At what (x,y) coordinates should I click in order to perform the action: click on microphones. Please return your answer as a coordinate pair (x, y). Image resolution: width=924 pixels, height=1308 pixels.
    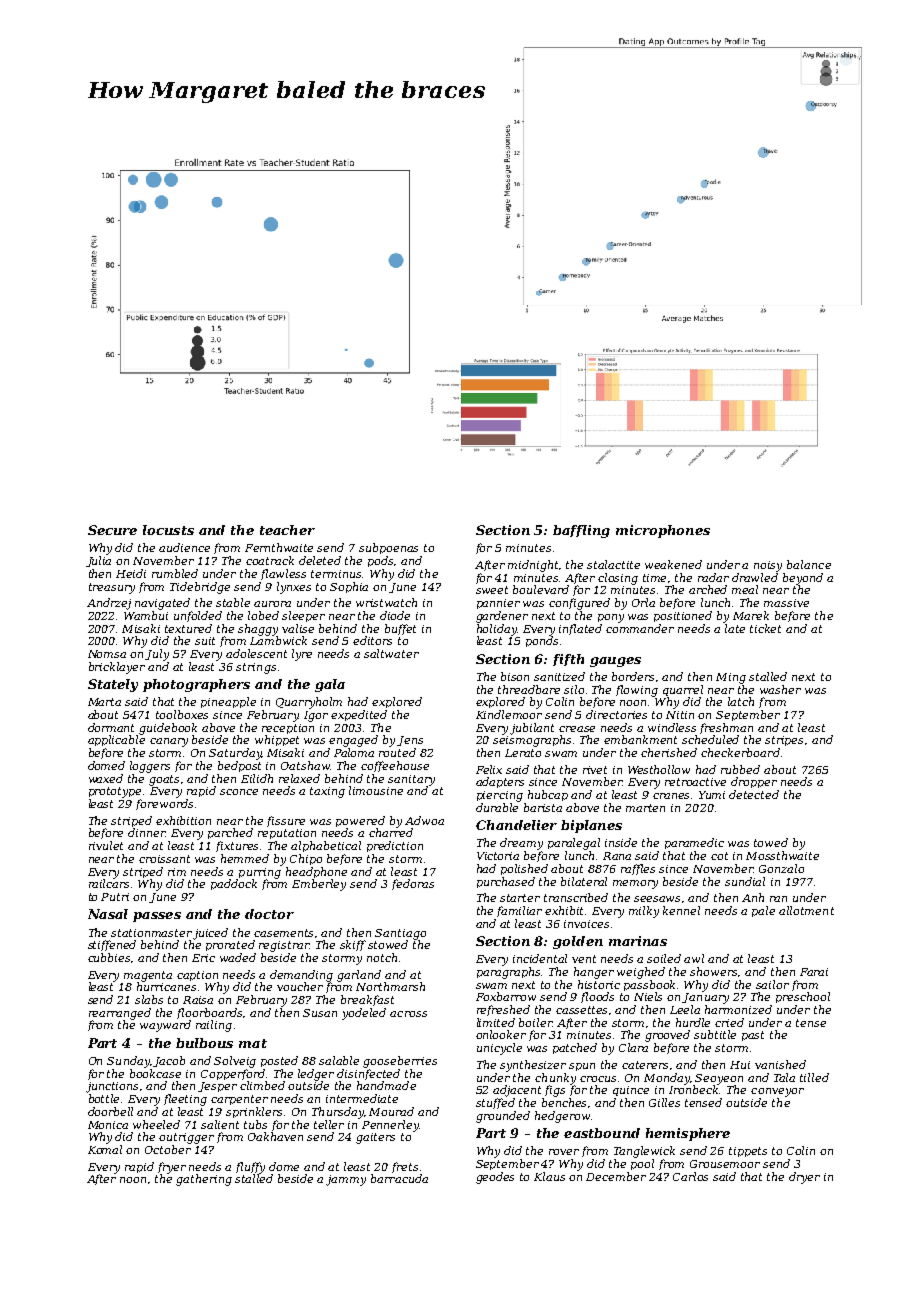
    Looking at the image, I should click on (663, 531).
